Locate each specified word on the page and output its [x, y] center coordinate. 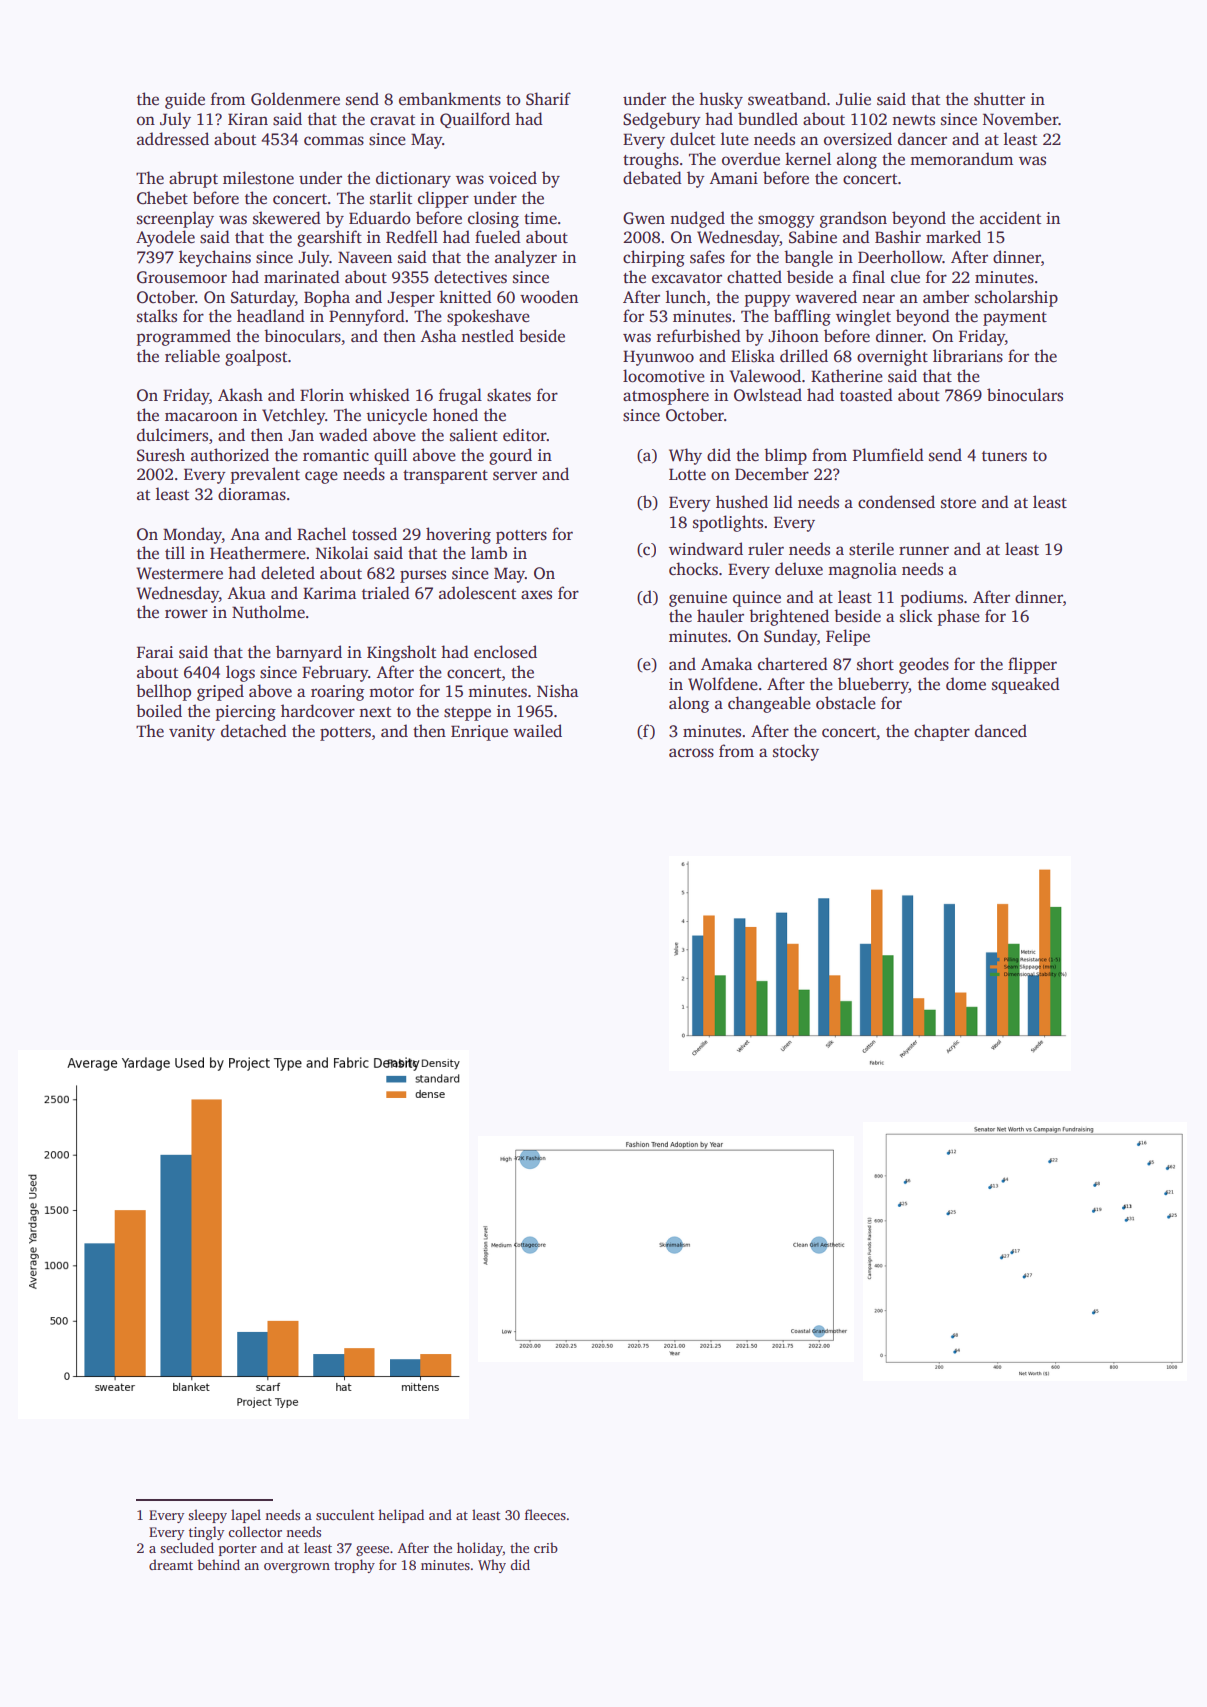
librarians [968, 356]
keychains [215, 258]
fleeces [545, 1514]
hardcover [318, 711]
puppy [767, 300]
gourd [510, 456]
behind [218, 1564]
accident [1010, 218]
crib [546, 1547]
